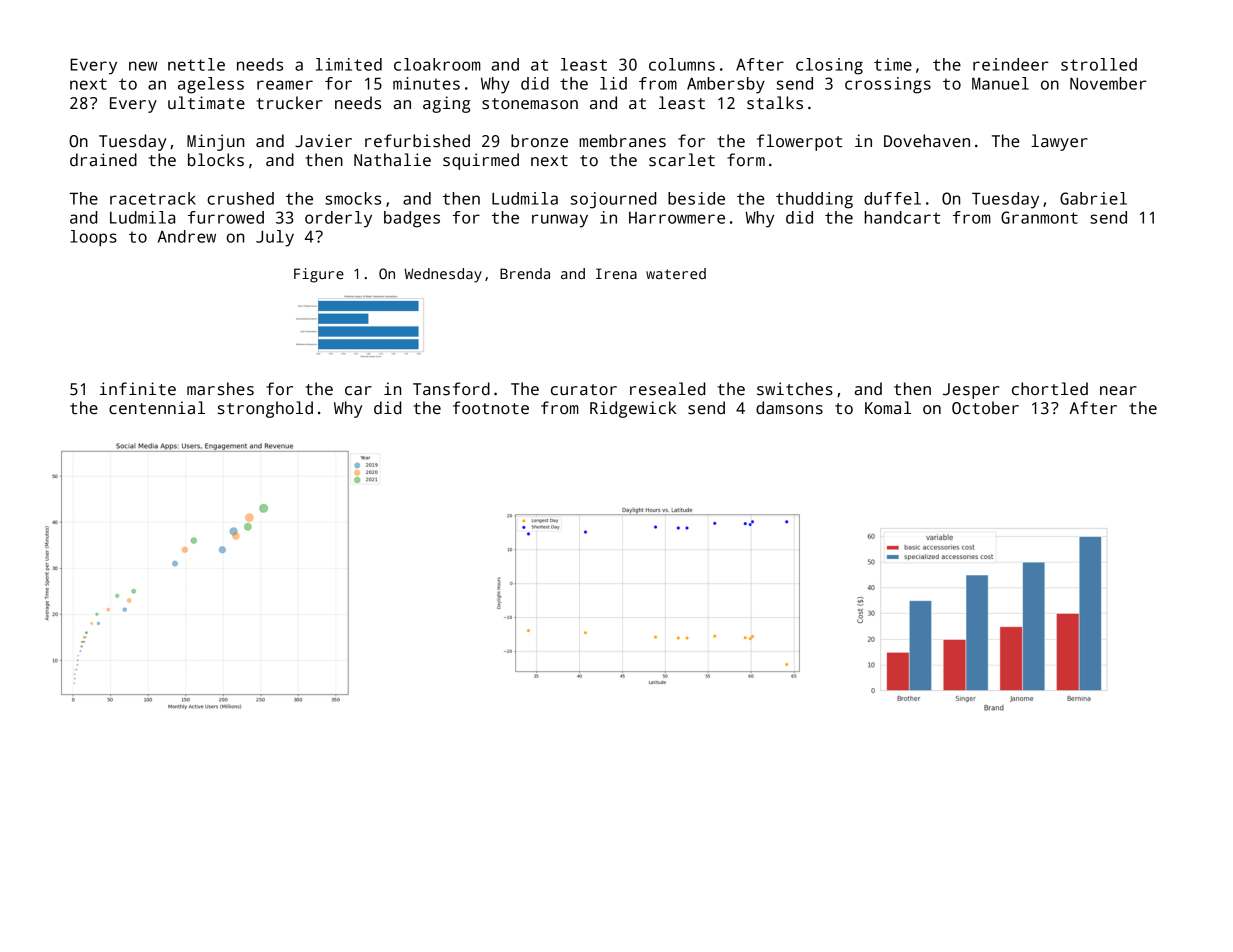  What do you see at coordinates (1050, 389) in the screenshot?
I see `chortled` at bounding box center [1050, 389].
